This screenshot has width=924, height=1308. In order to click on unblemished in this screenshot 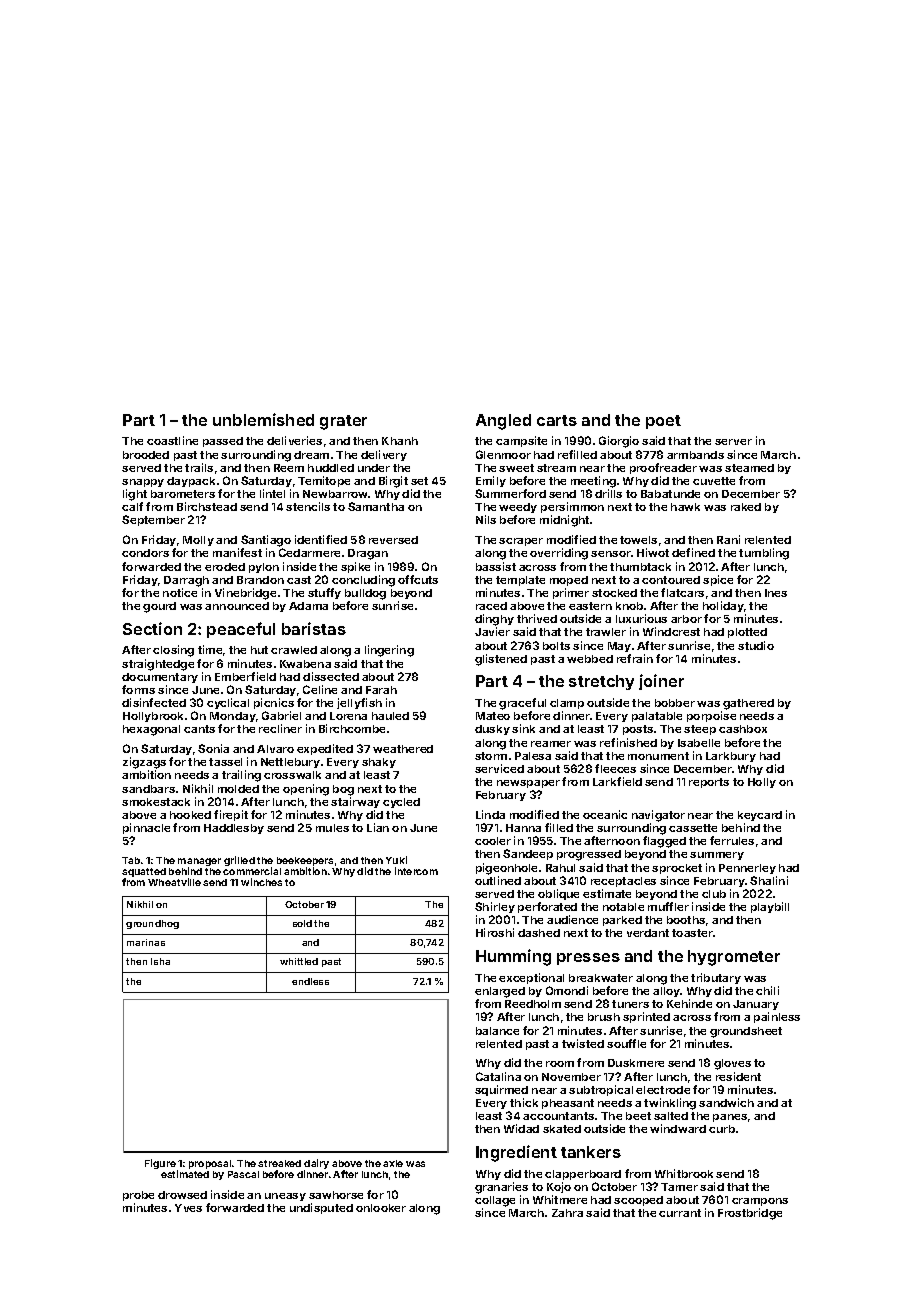, I will do `click(263, 419)`.
